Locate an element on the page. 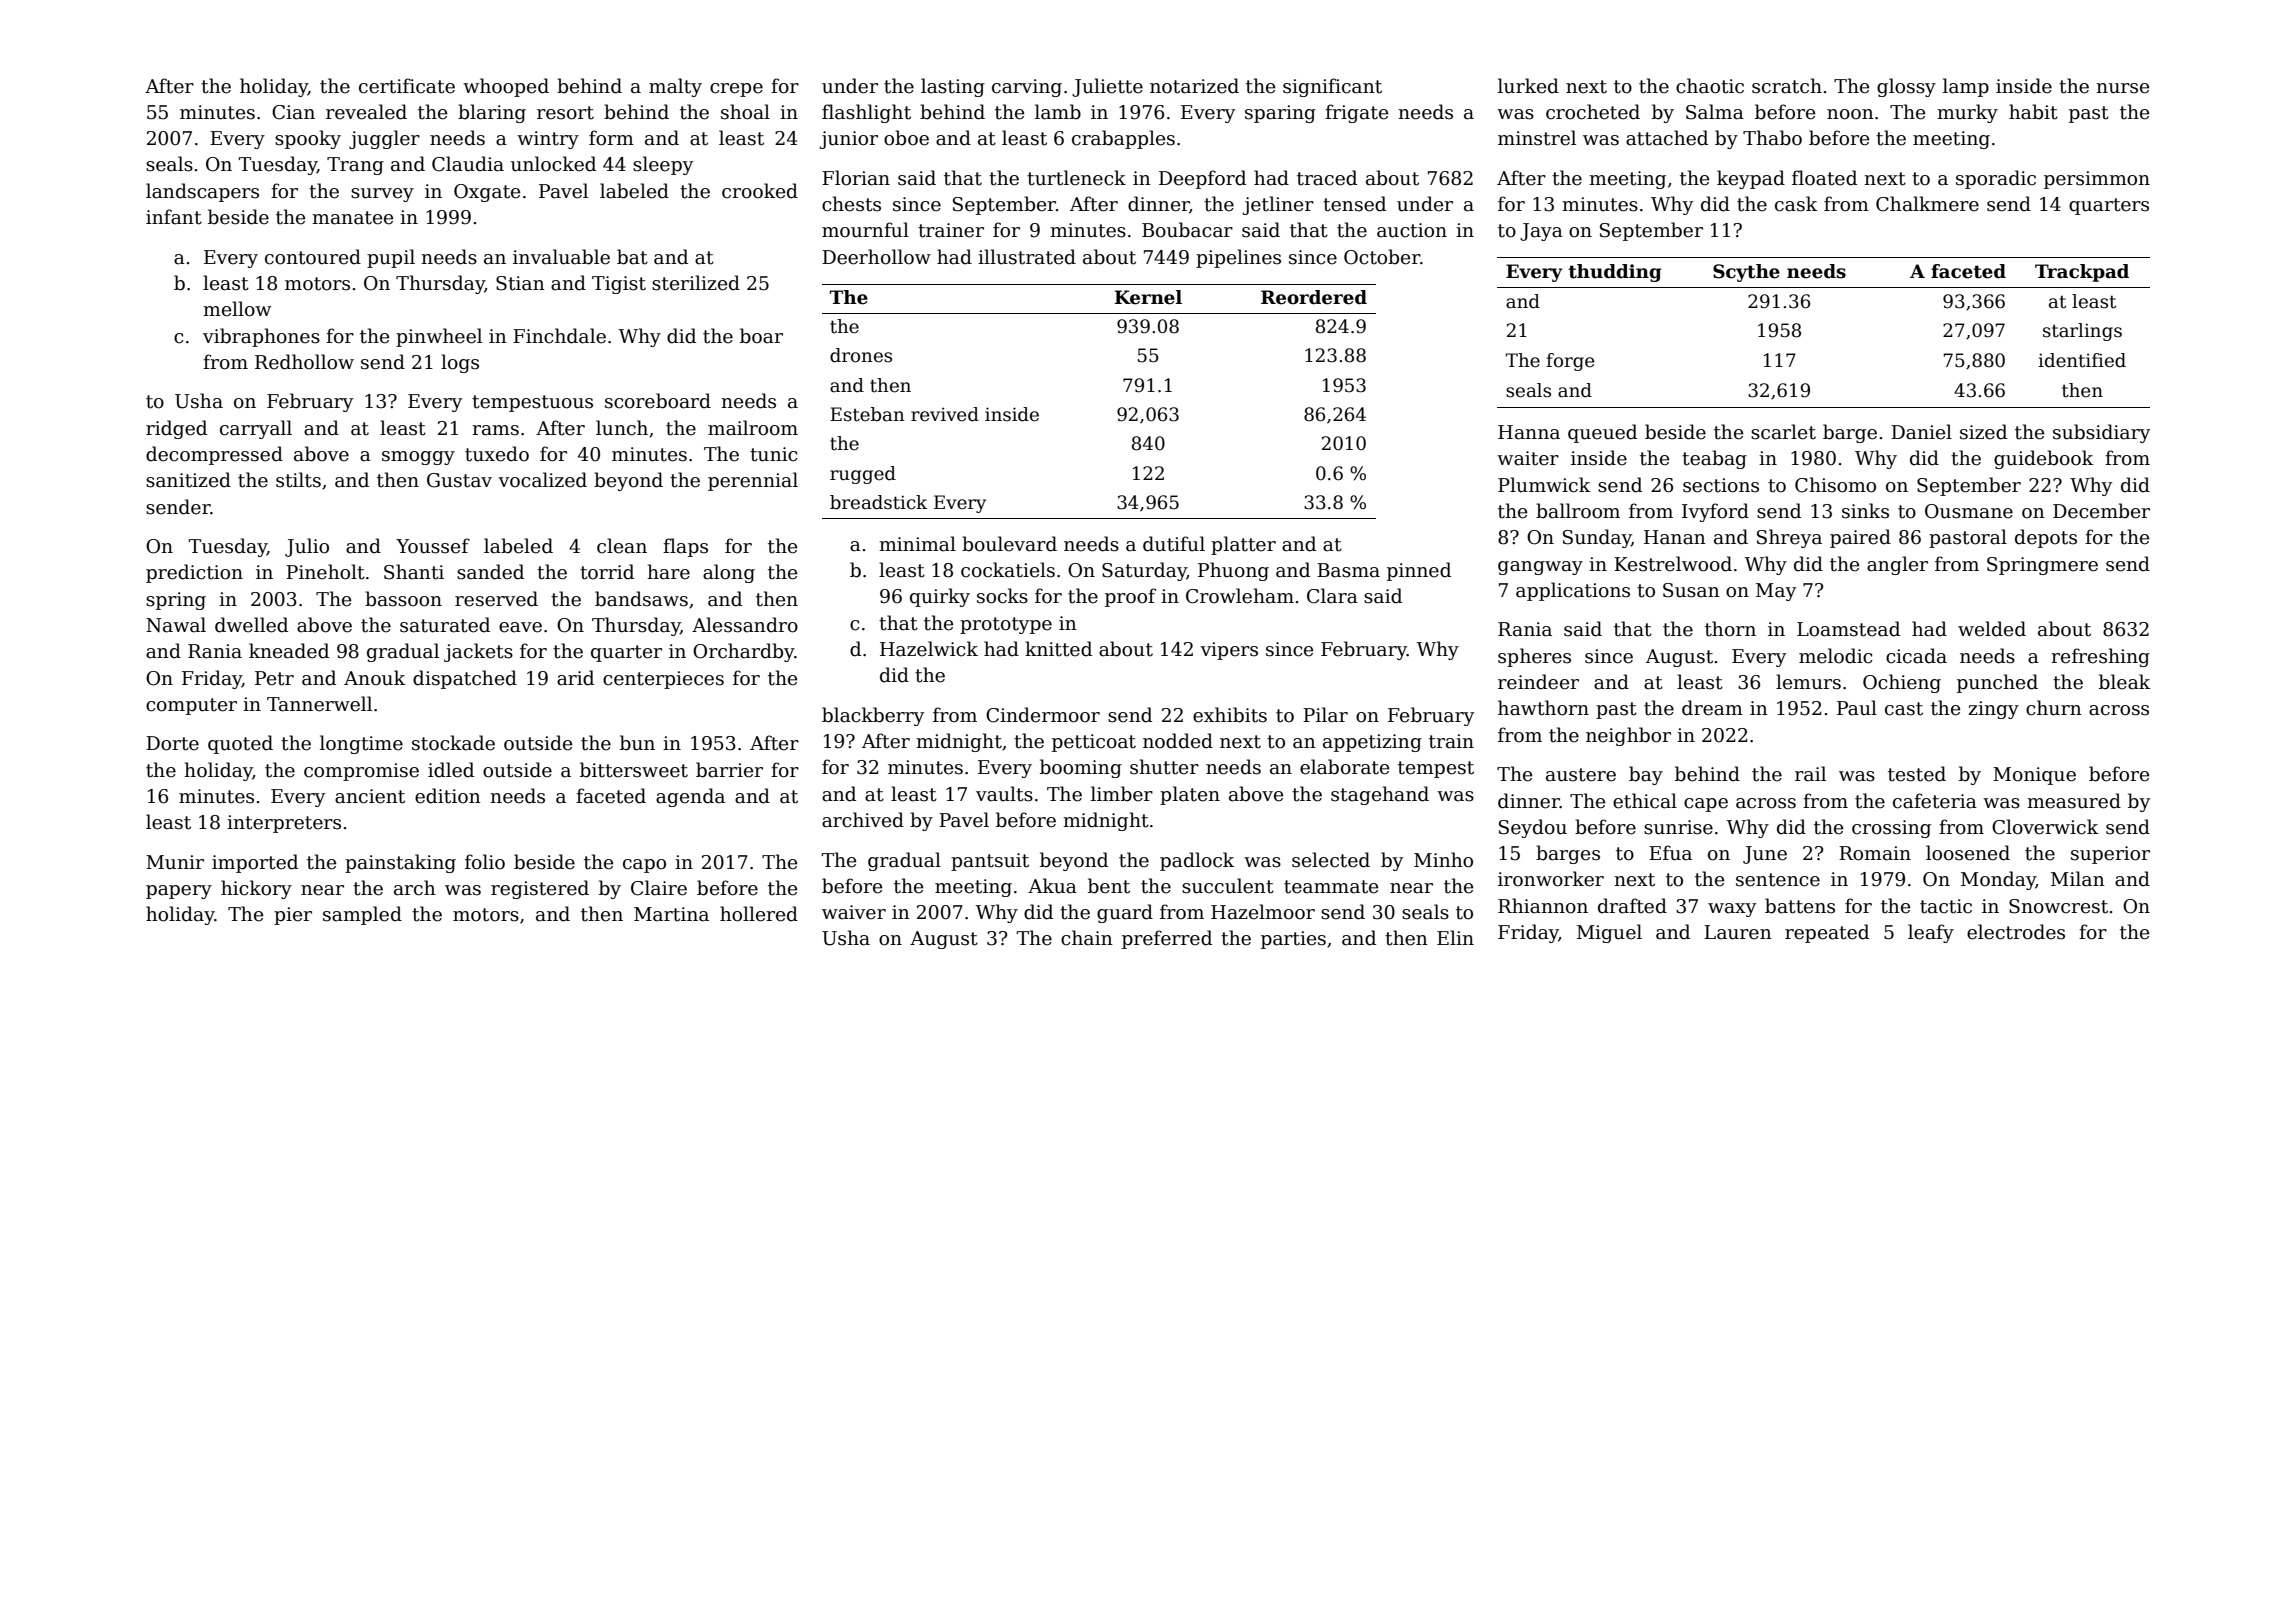 This image has height=1623, width=2296. sporadic is located at coordinates (1996, 179).
